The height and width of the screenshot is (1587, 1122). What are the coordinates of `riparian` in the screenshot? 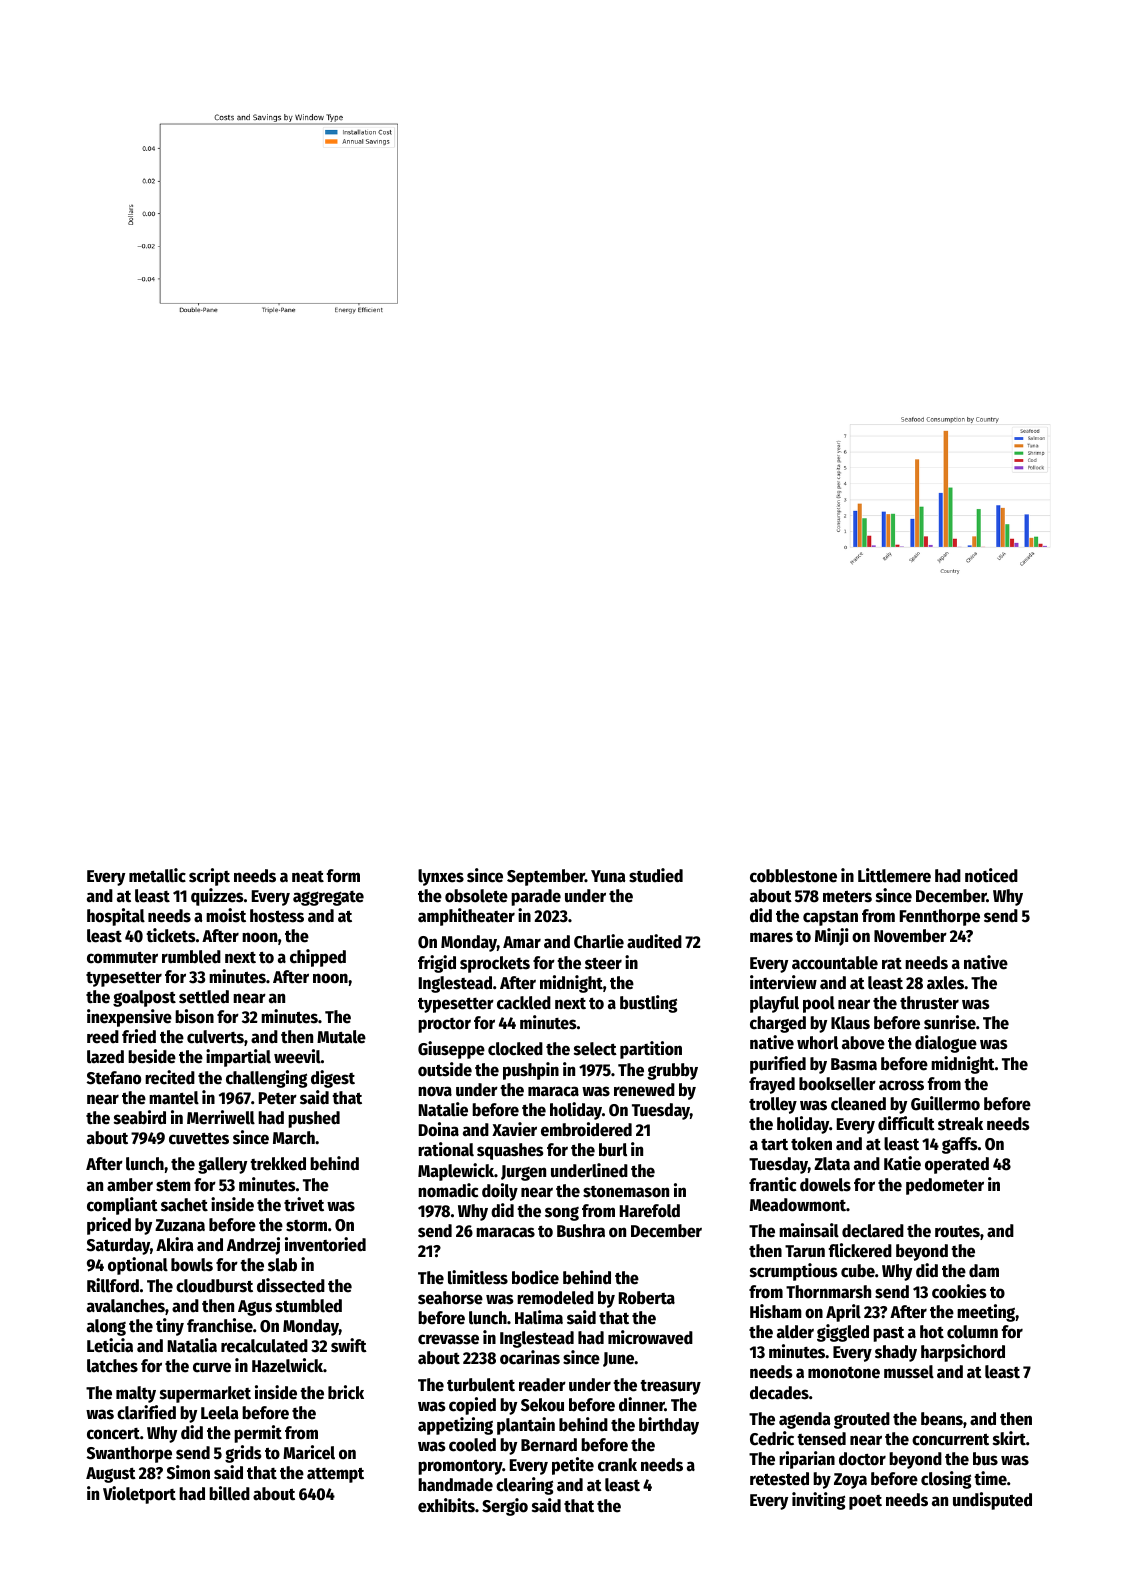 It's located at (807, 1460).
